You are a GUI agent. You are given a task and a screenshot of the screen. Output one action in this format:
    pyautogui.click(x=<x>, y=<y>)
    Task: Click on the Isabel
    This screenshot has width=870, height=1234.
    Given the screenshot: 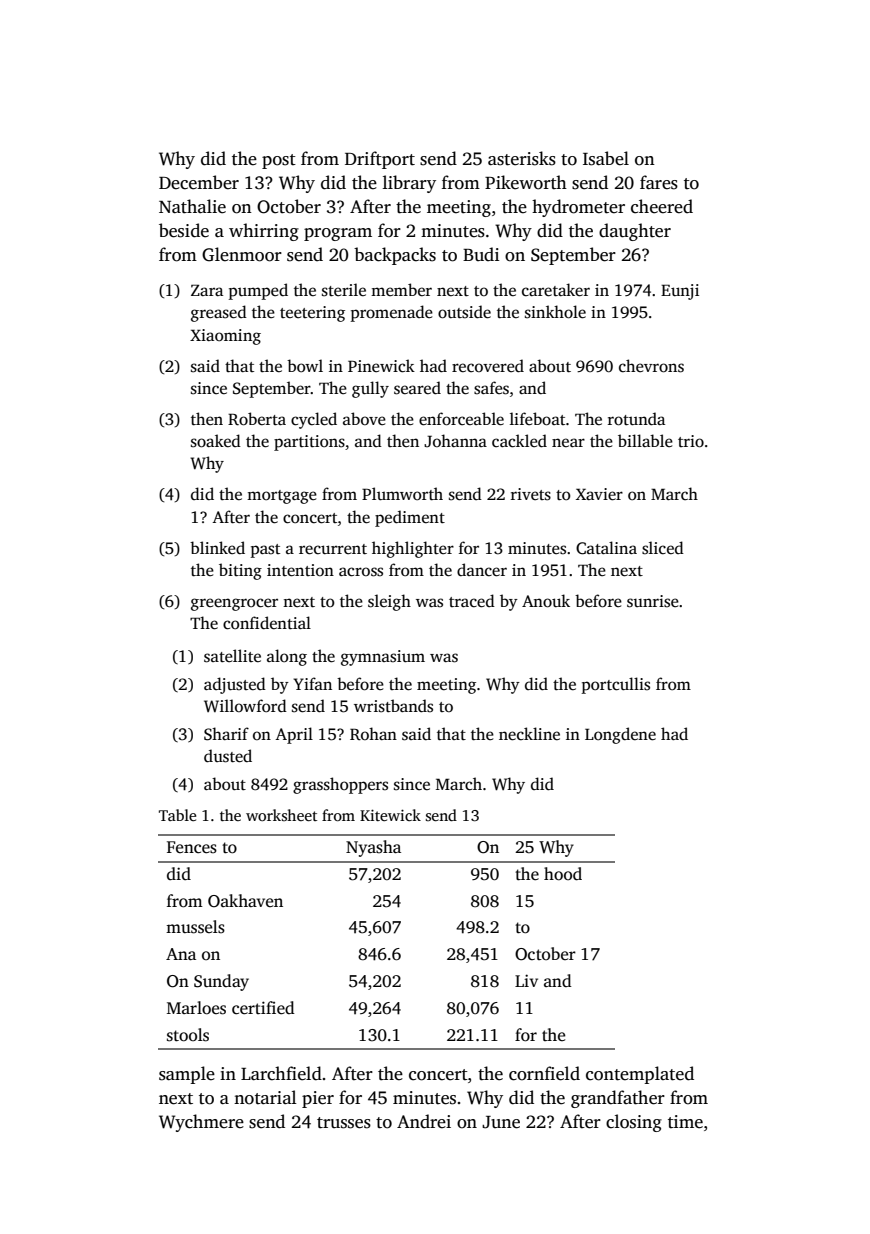 What is the action you would take?
    pyautogui.click(x=606, y=158)
